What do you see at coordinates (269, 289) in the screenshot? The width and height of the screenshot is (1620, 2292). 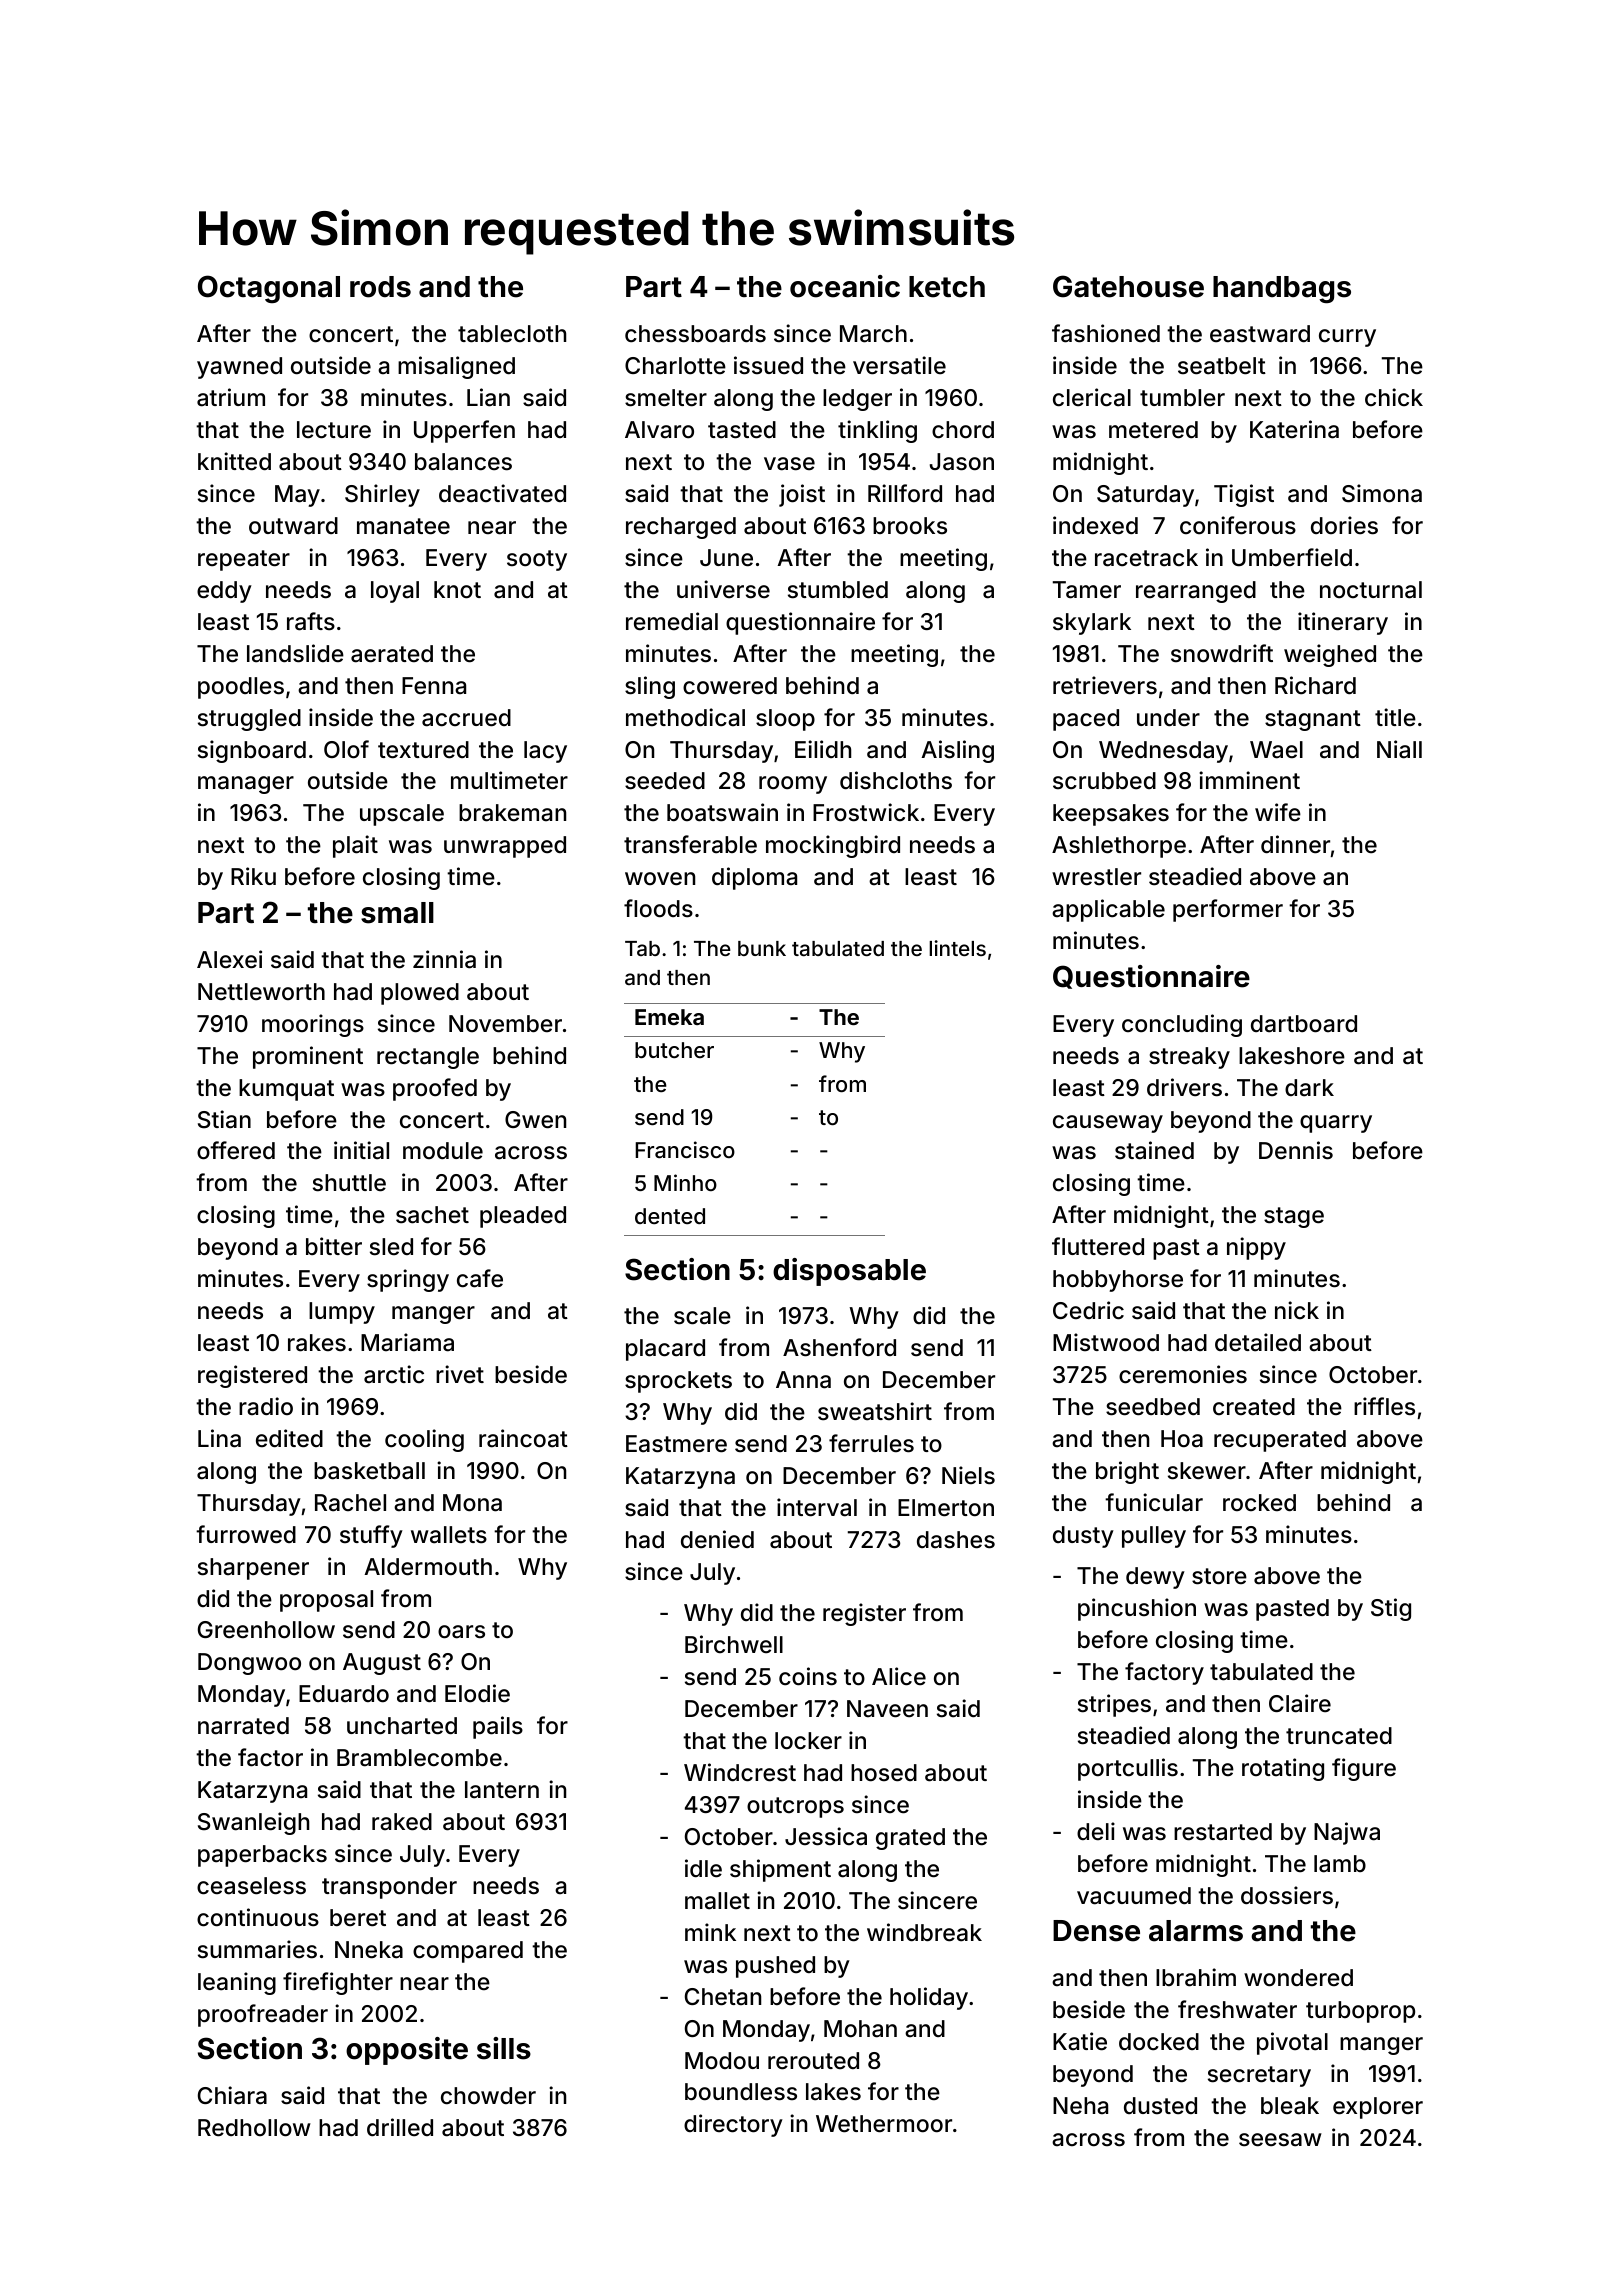 I see `Octagonal` at bounding box center [269, 289].
